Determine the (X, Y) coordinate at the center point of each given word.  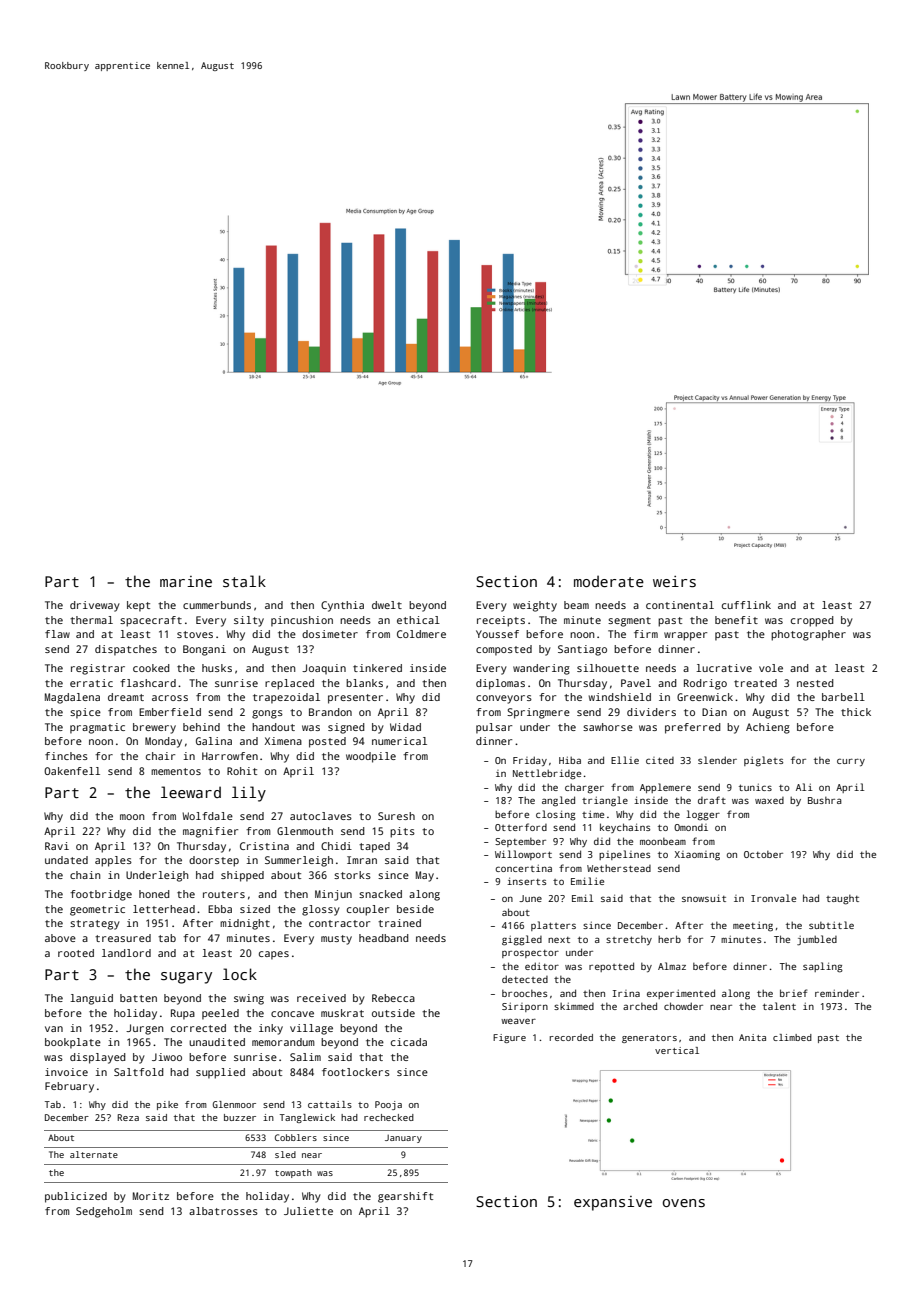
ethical (418, 620)
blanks (364, 683)
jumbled (817, 940)
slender (717, 760)
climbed (792, 1037)
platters (553, 926)
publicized (76, 1197)
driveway (95, 606)
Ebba (220, 909)
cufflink (746, 605)
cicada (409, 1042)
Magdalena (72, 698)
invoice (66, 1072)
